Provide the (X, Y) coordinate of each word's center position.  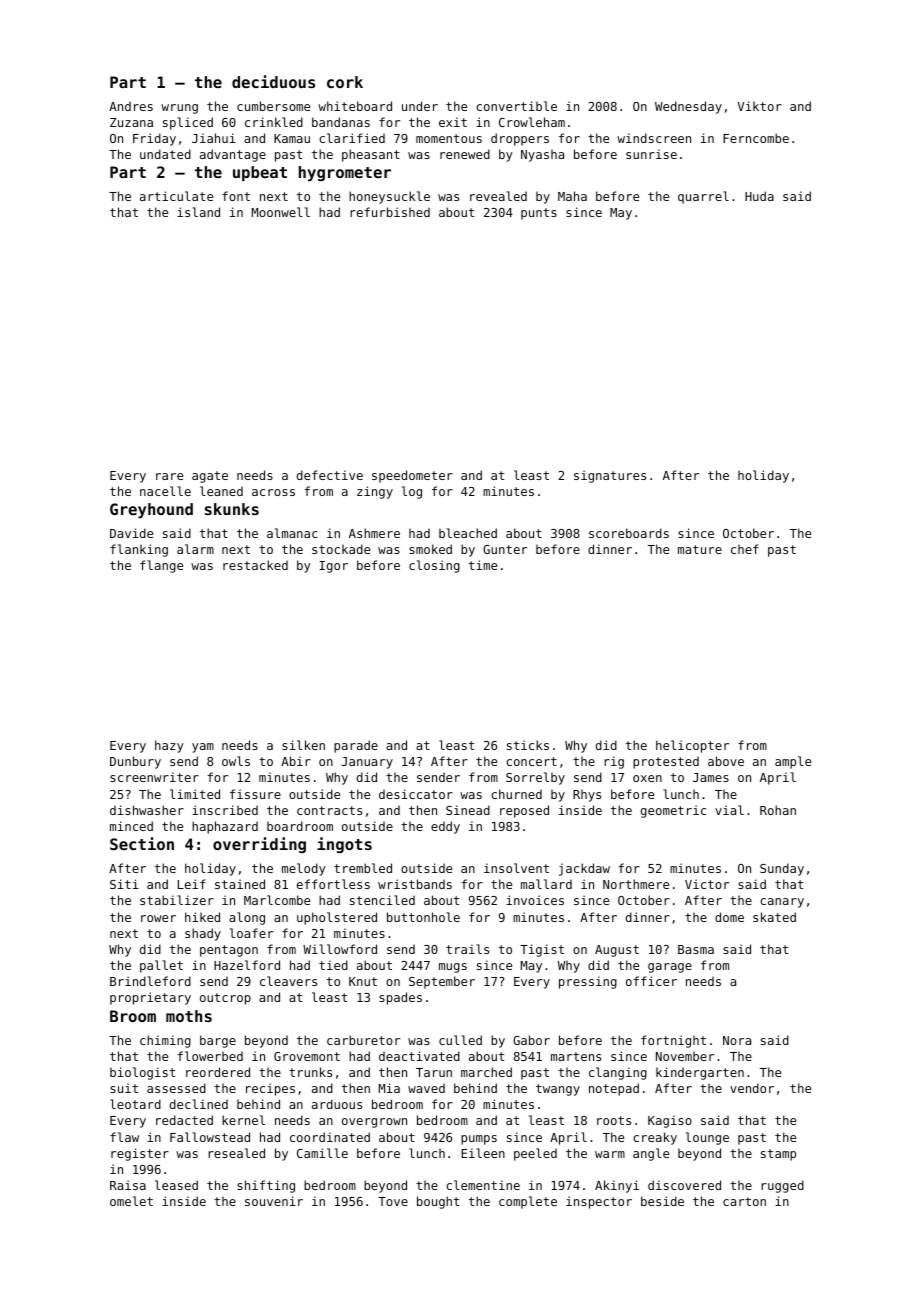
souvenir (274, 1201)
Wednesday (688, 107)
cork (345, 82)
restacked (255, 565)
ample (793, 762)
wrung (179, 109)
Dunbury (135, 762)
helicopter (692, 746)
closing (434, 566)
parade (356, 746)
